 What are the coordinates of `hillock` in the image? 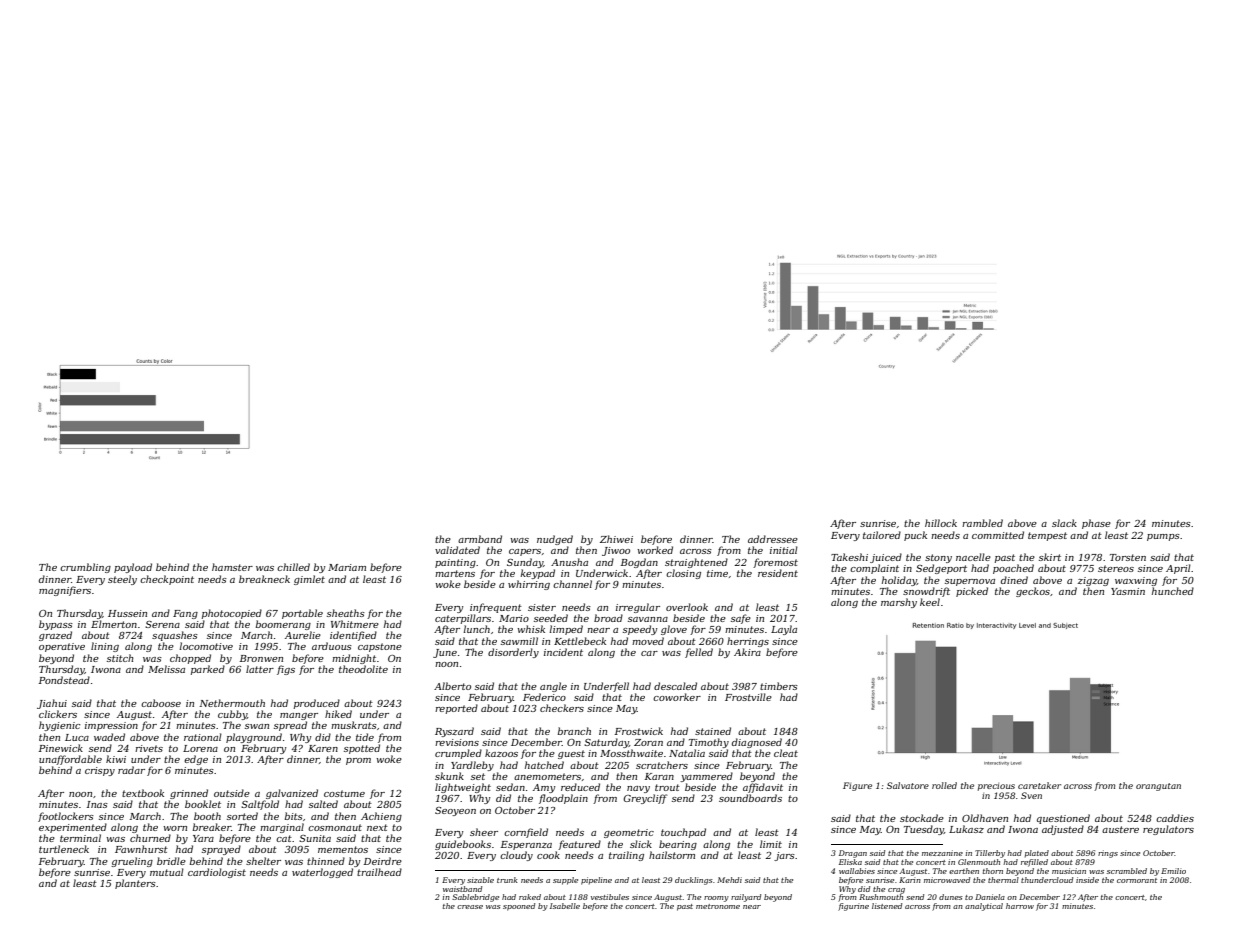 It's located at (941, 523).
